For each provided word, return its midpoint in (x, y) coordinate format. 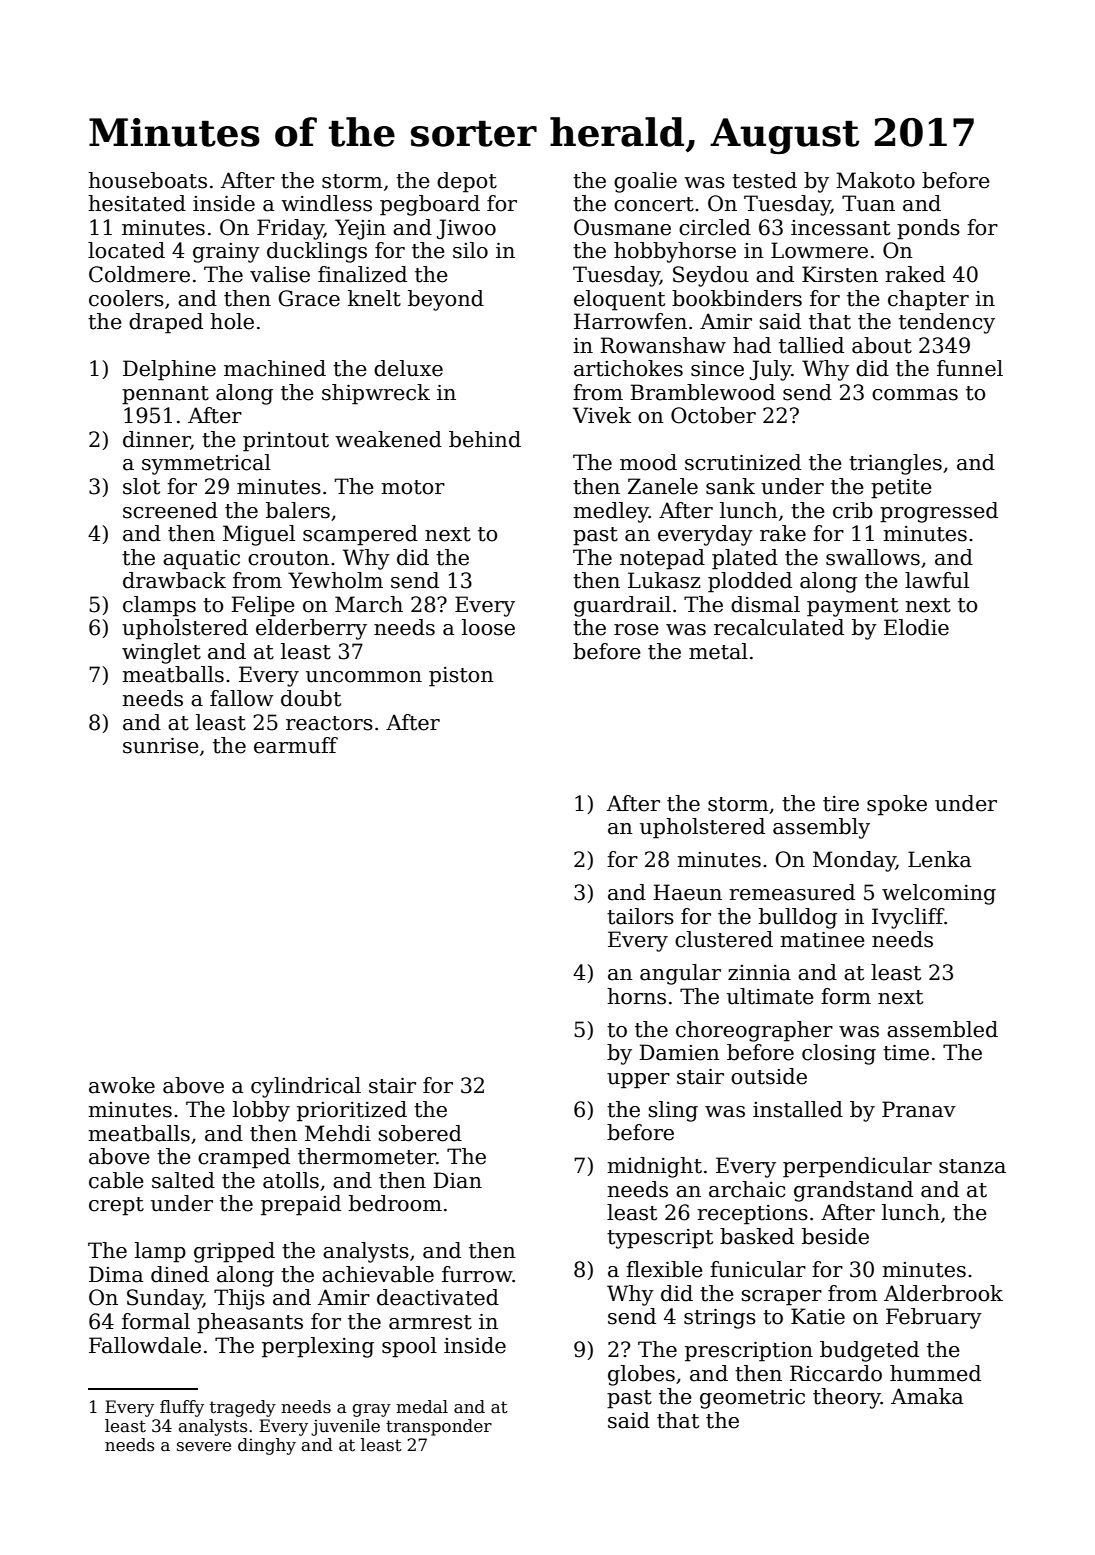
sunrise (161, 746)
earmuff (296, 745)
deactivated (438, 1297)
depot (467, 182)
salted (183, 1180)
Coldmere (139, 274)
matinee (823, 940)
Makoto (875, 180)
